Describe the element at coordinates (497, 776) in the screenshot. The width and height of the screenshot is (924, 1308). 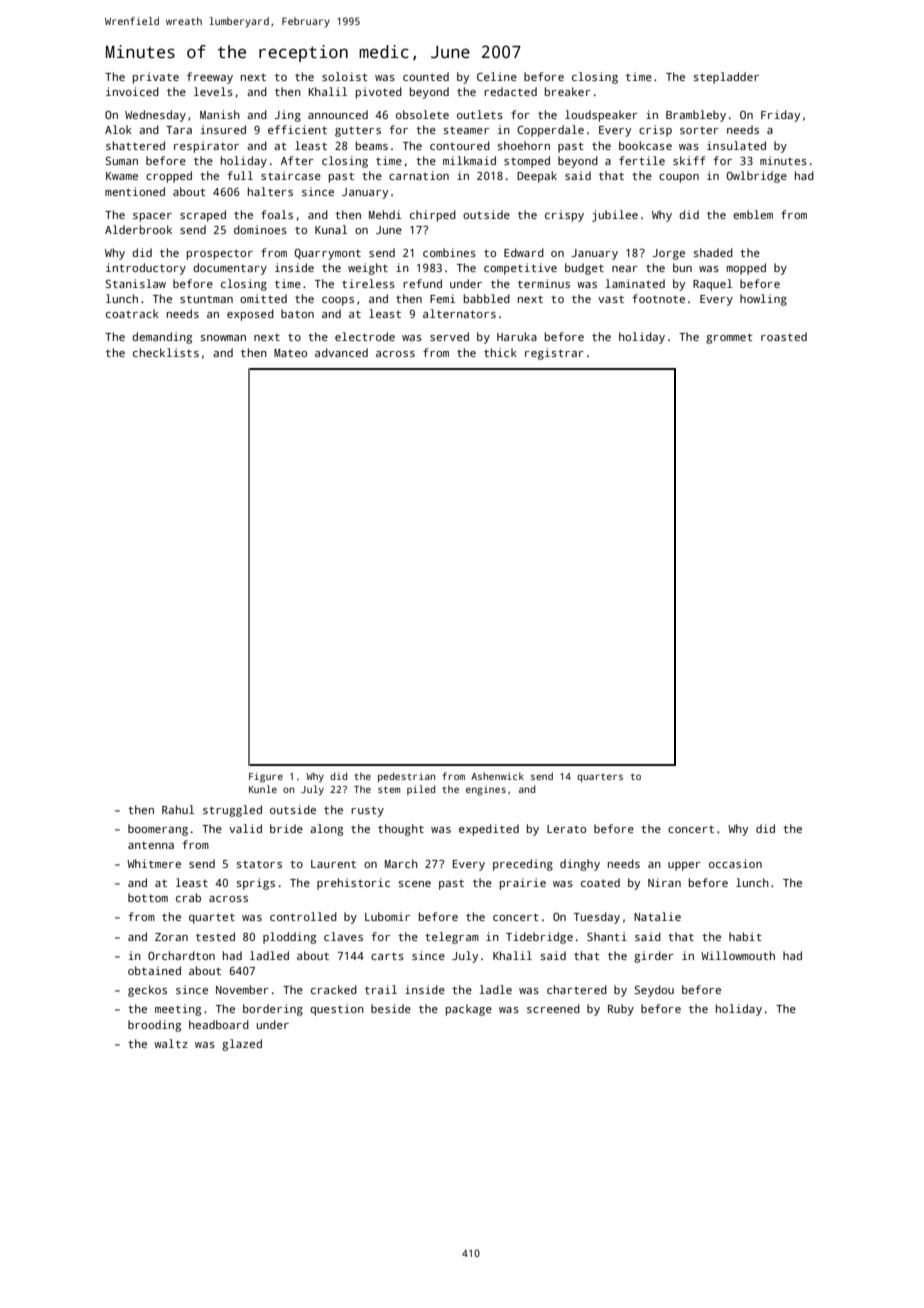
I see `Ashenwick` at that location.
